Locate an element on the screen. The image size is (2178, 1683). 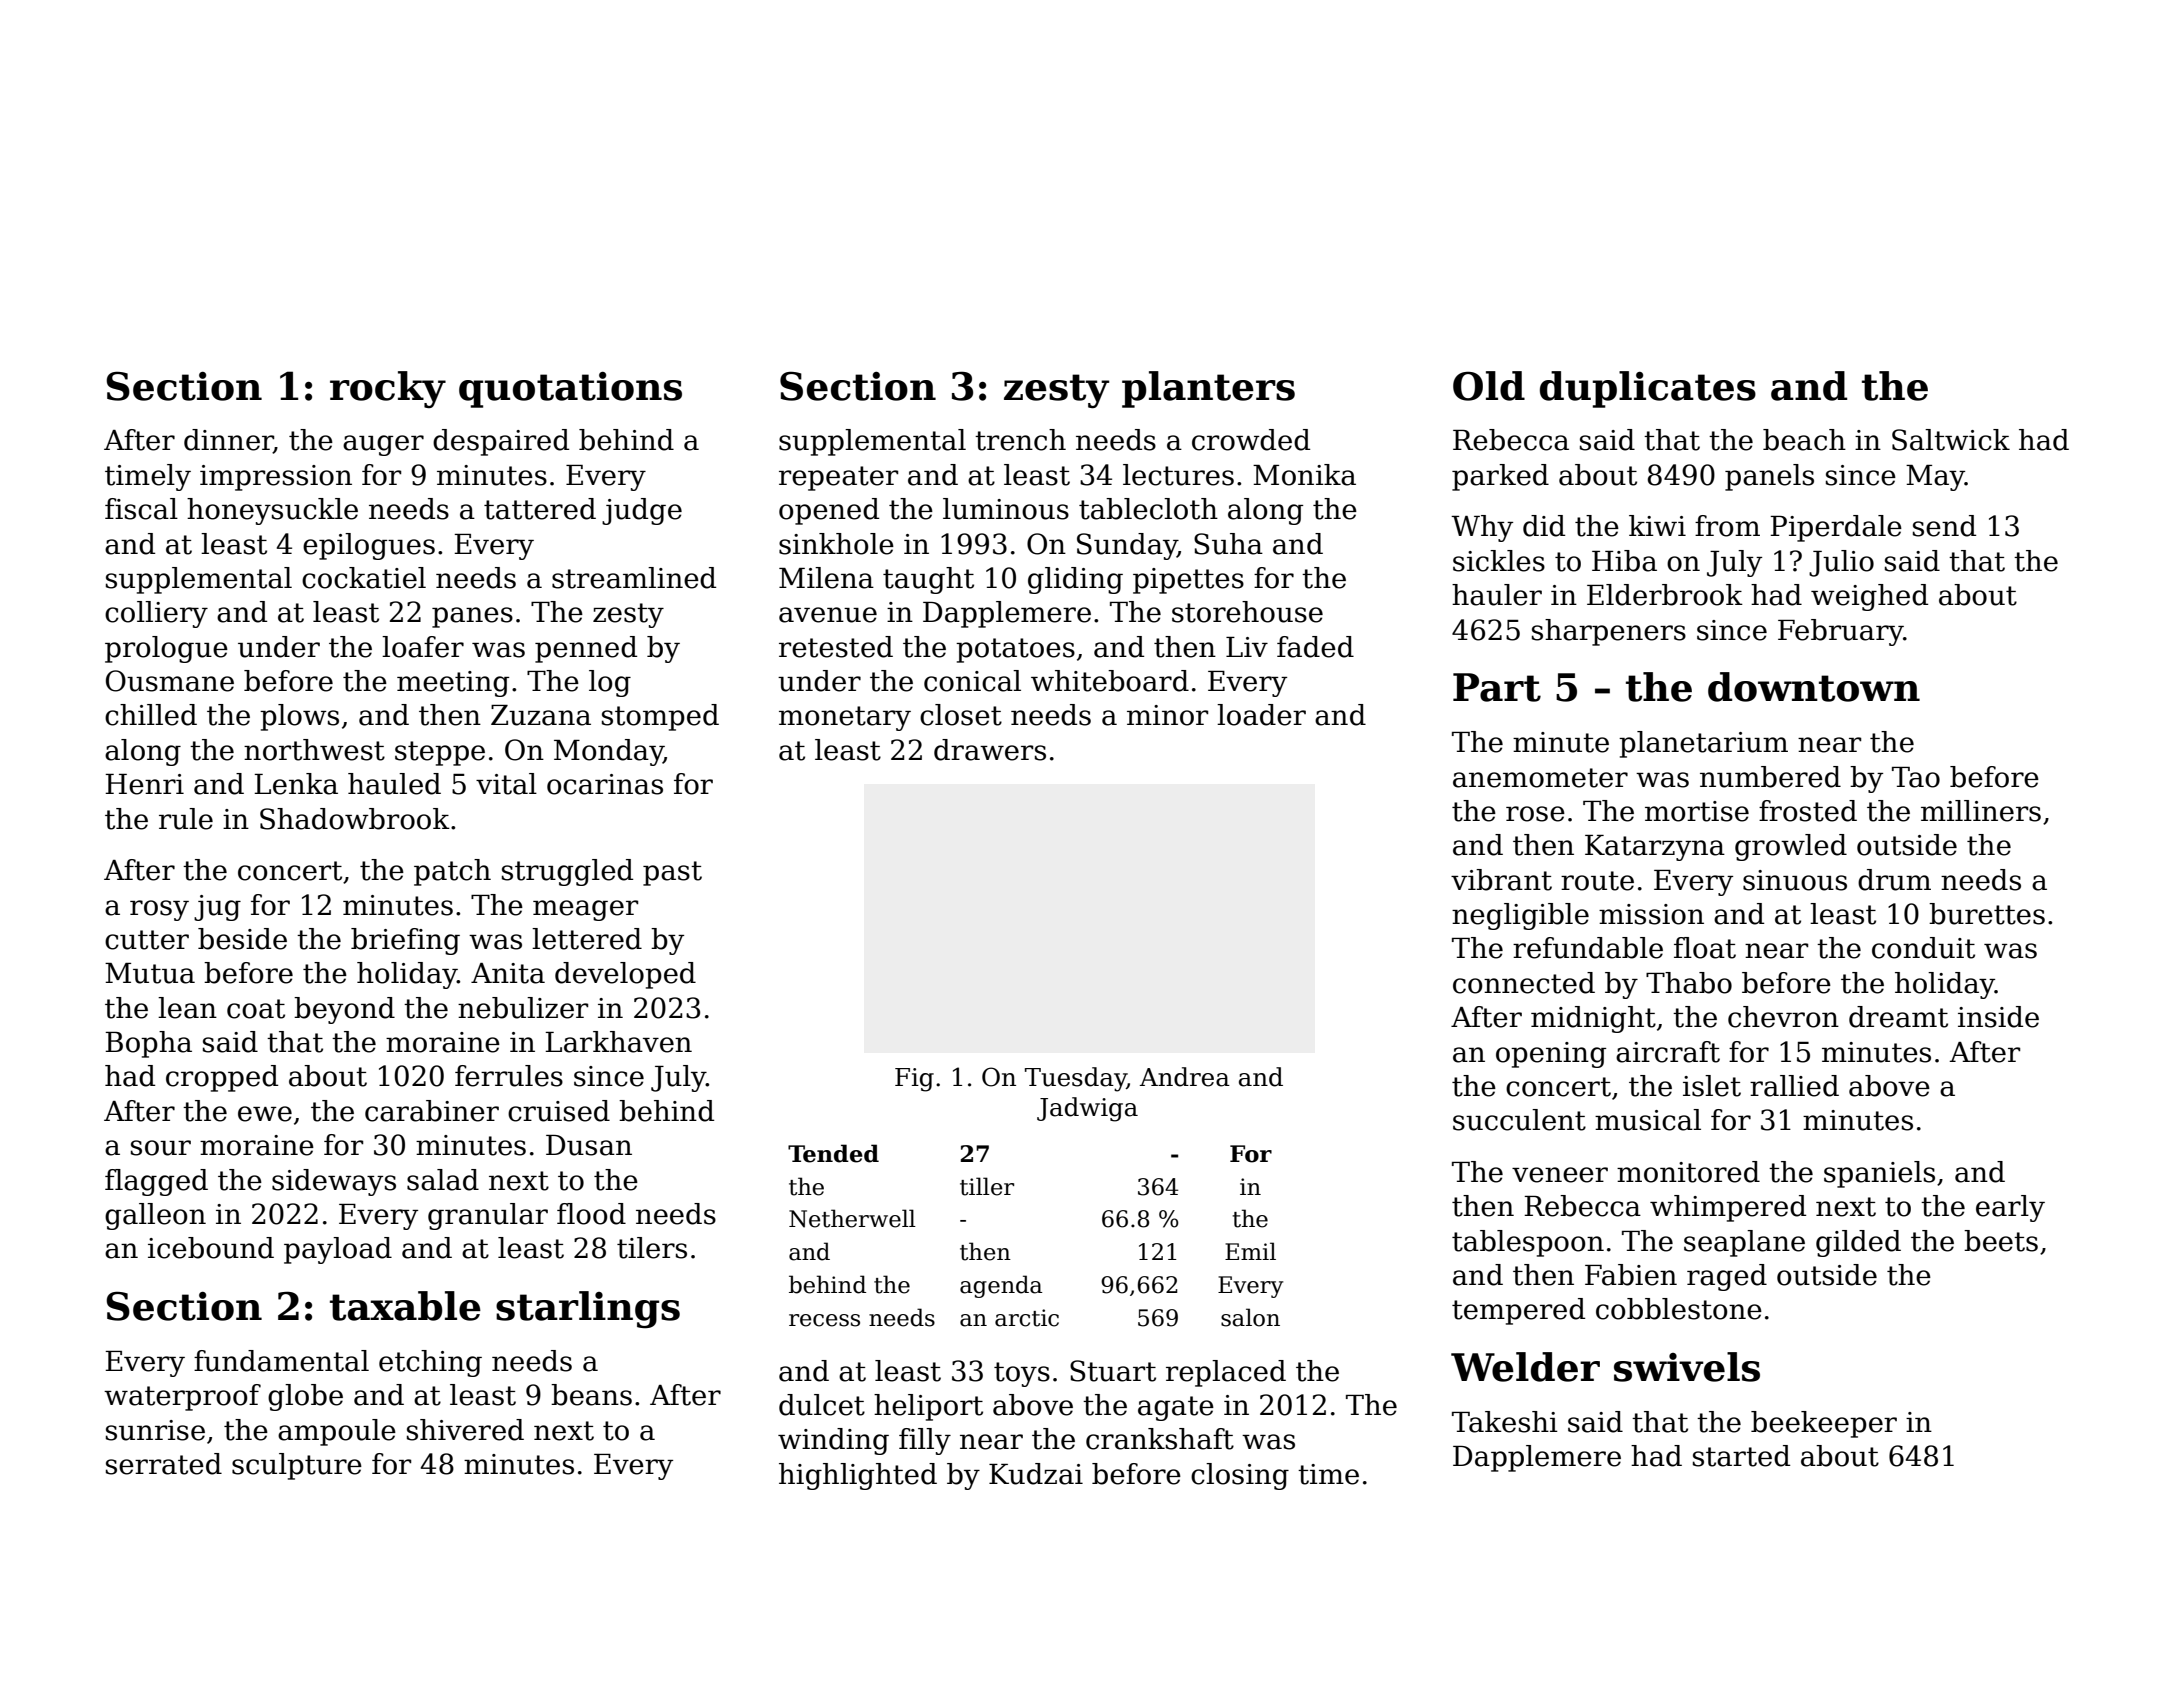
sculpture is located at coordinates (297, 1466).
